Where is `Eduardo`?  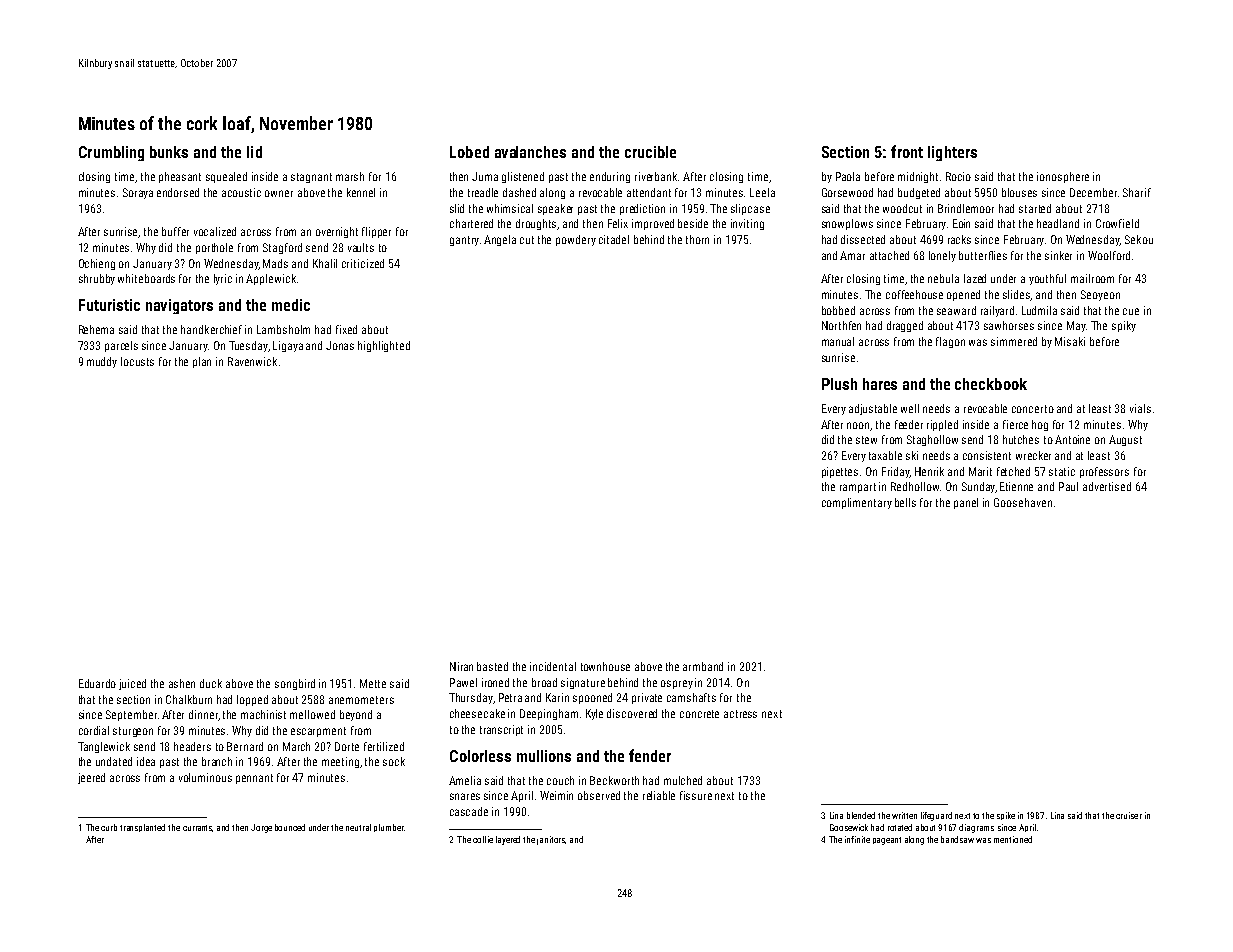
Eduardo is located at coordinates (97, 683).
